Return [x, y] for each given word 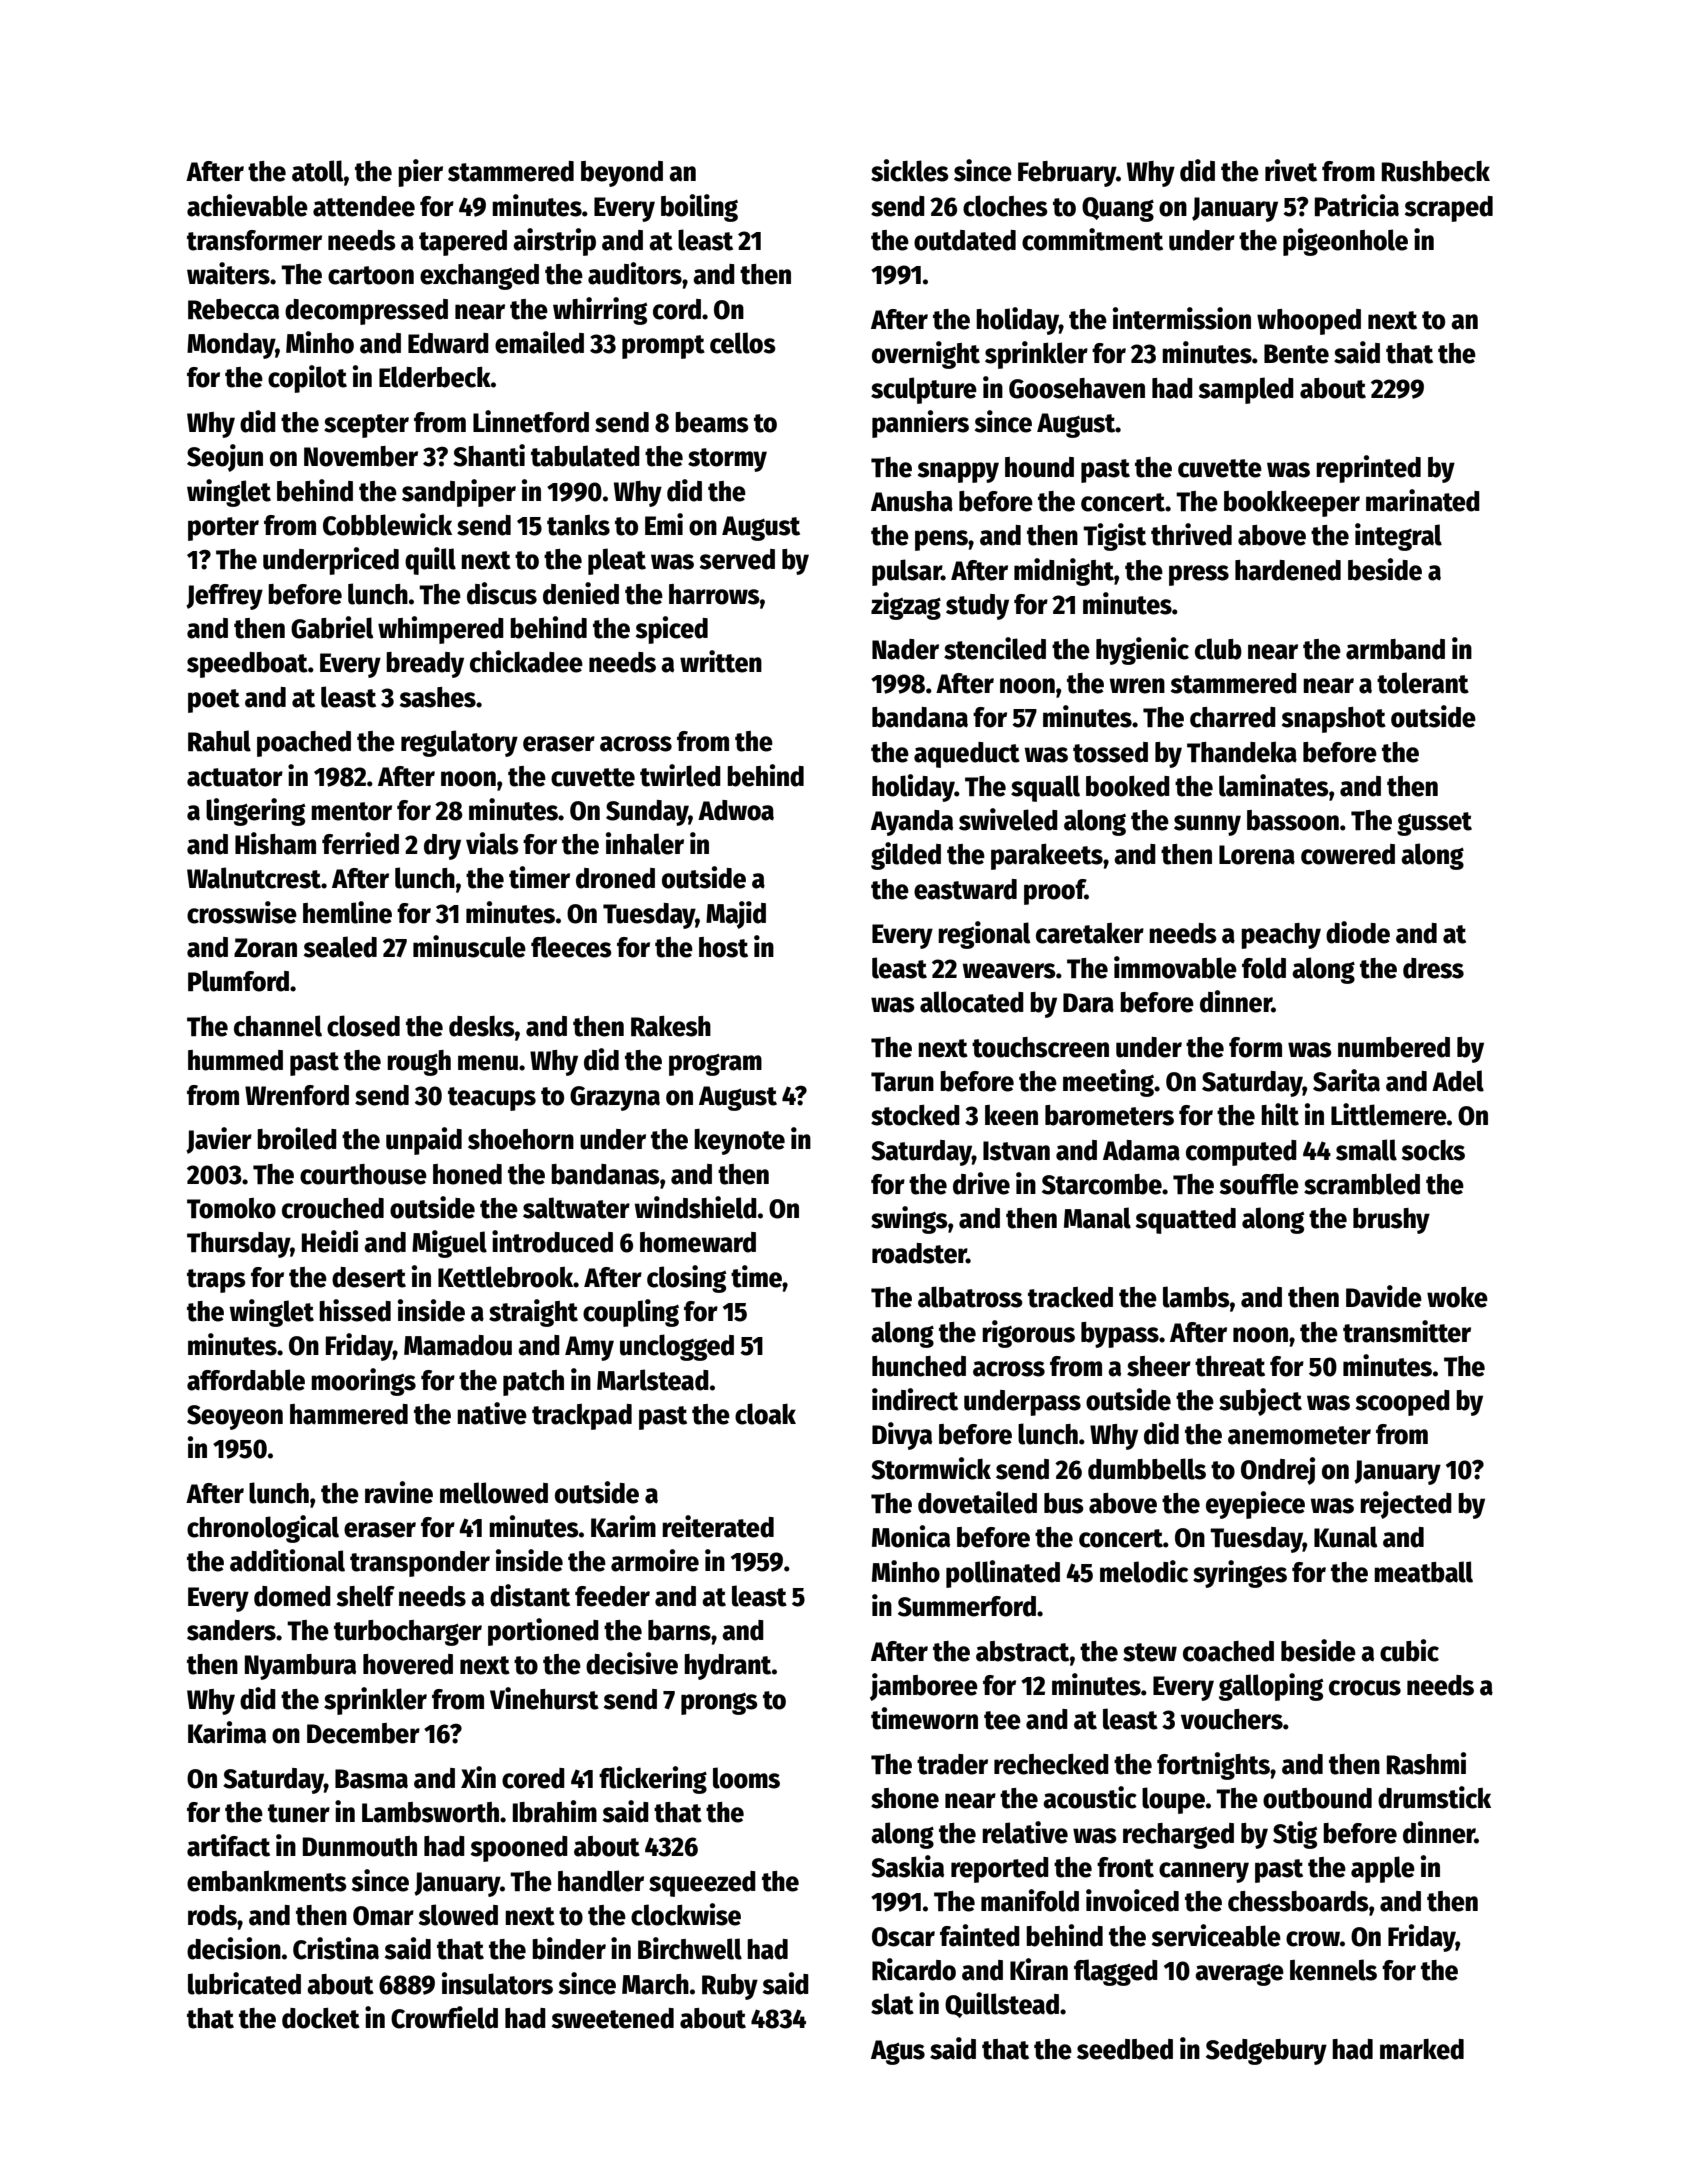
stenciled [995, 648]
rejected [1406, 1505]
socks [1433, 1150]
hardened [1288, 570]
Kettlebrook [506, 1277]
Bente [1296, 354]
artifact [228, 1845]
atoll [318, 171]
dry [442, 847]
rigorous [1028, 1334]
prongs [719, 1703]
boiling [699, 208]
